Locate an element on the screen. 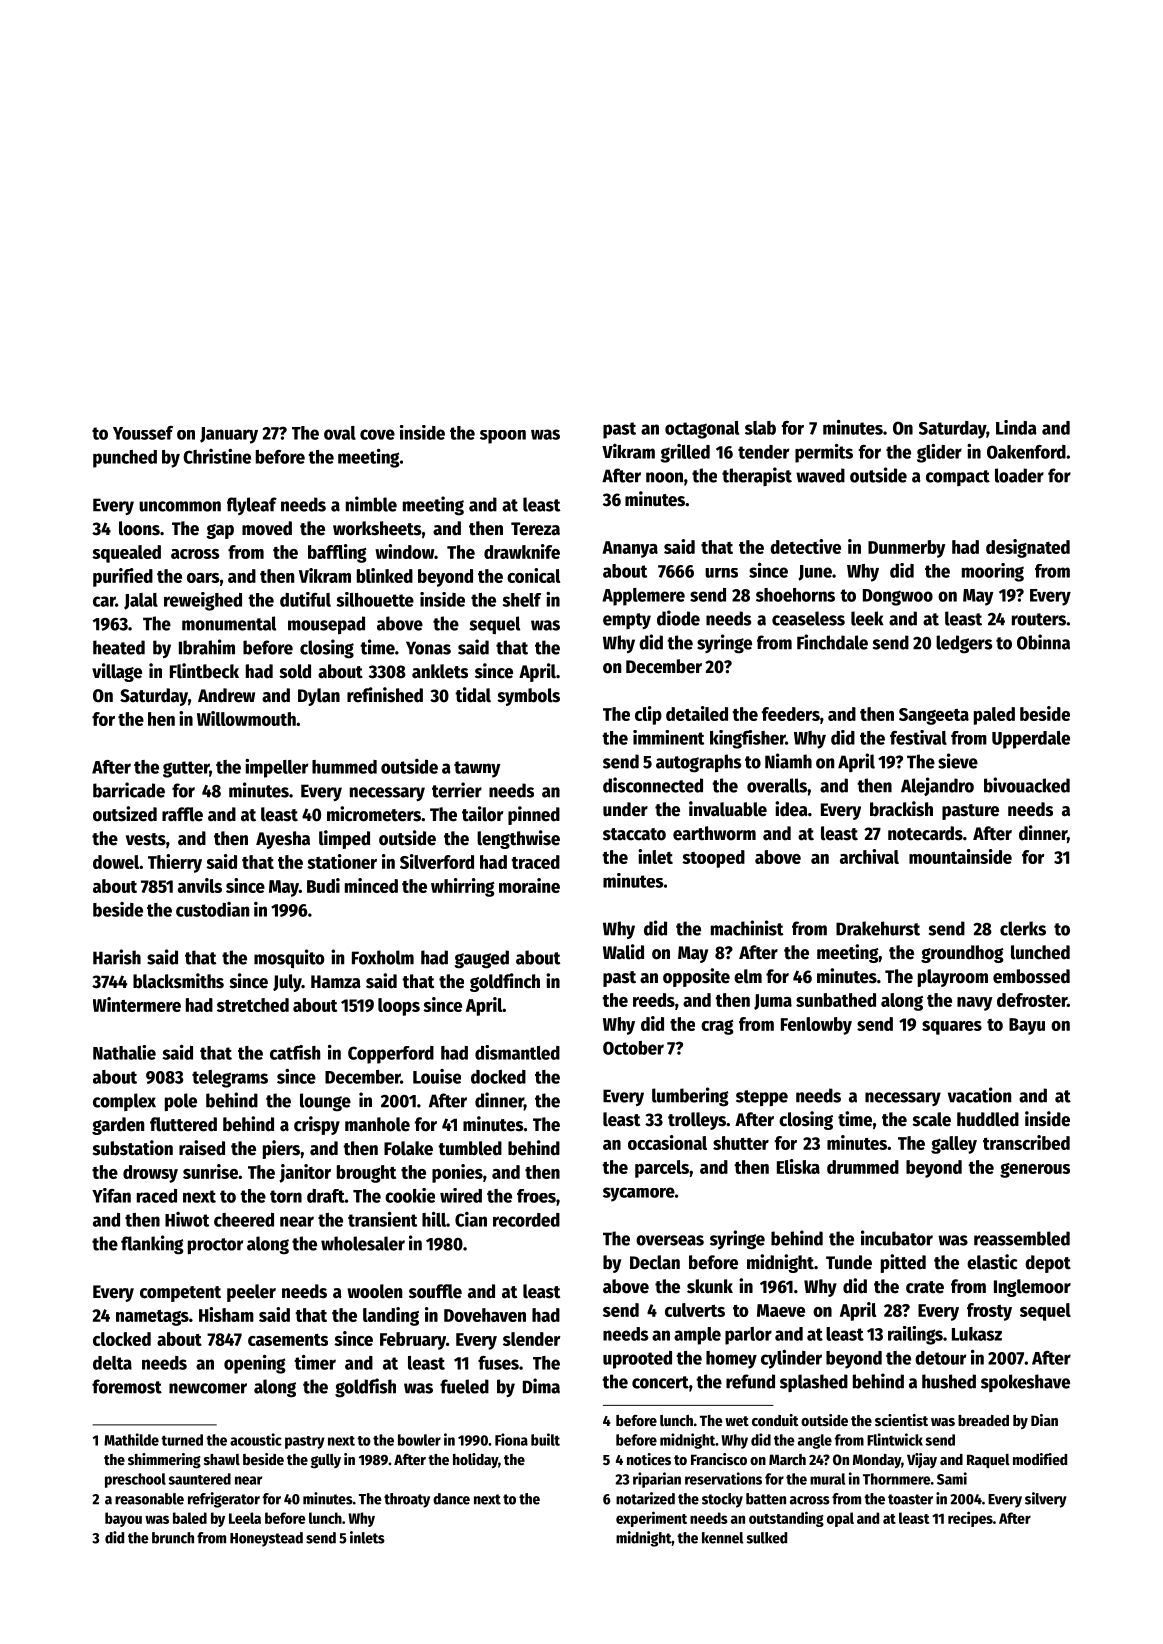 The width and height of the screenshot is (1163, 1644). brought is located at coordinates (366, 1174).
